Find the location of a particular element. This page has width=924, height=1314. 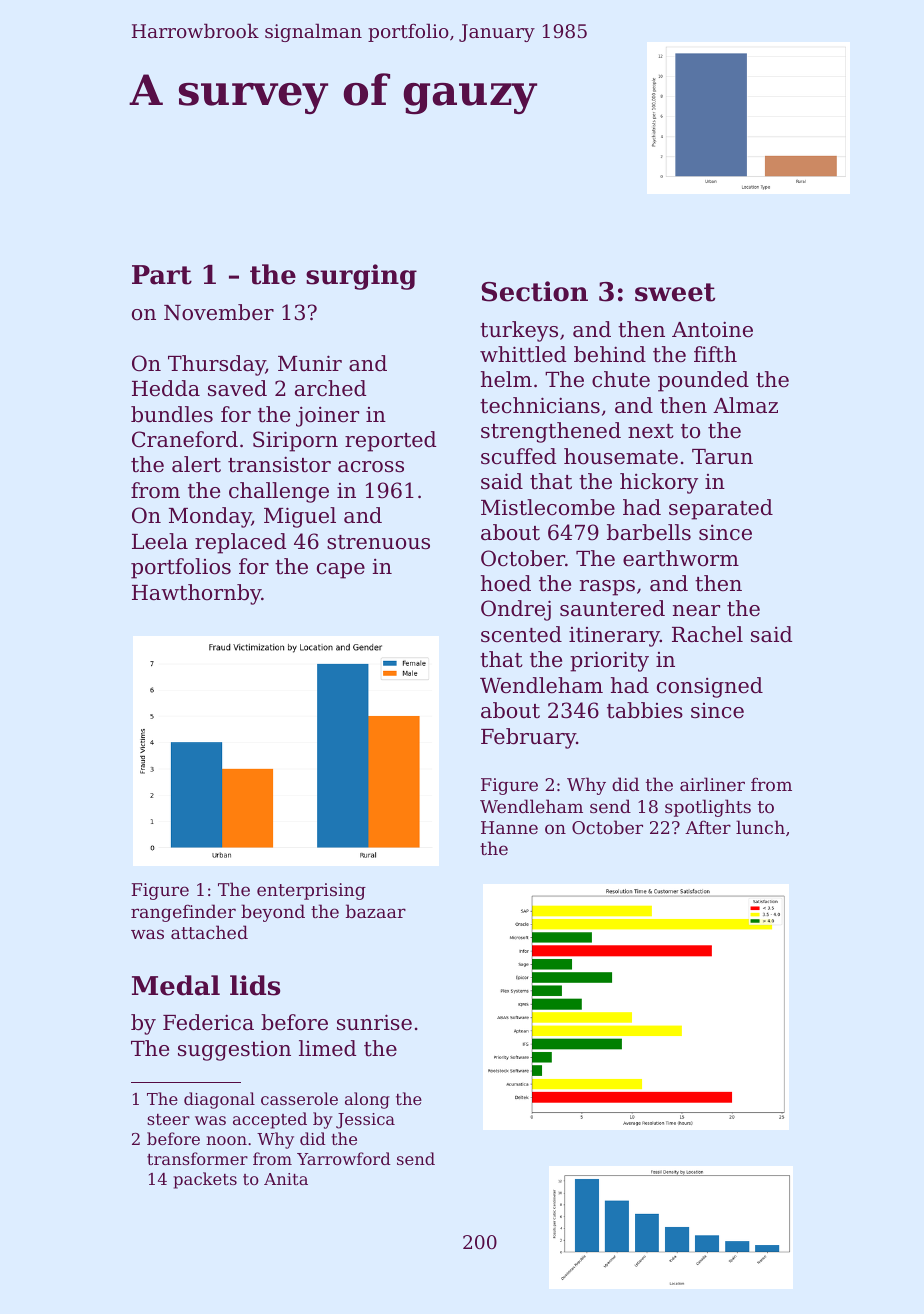

Yarrowford is located at coordinates (344, 1158).
